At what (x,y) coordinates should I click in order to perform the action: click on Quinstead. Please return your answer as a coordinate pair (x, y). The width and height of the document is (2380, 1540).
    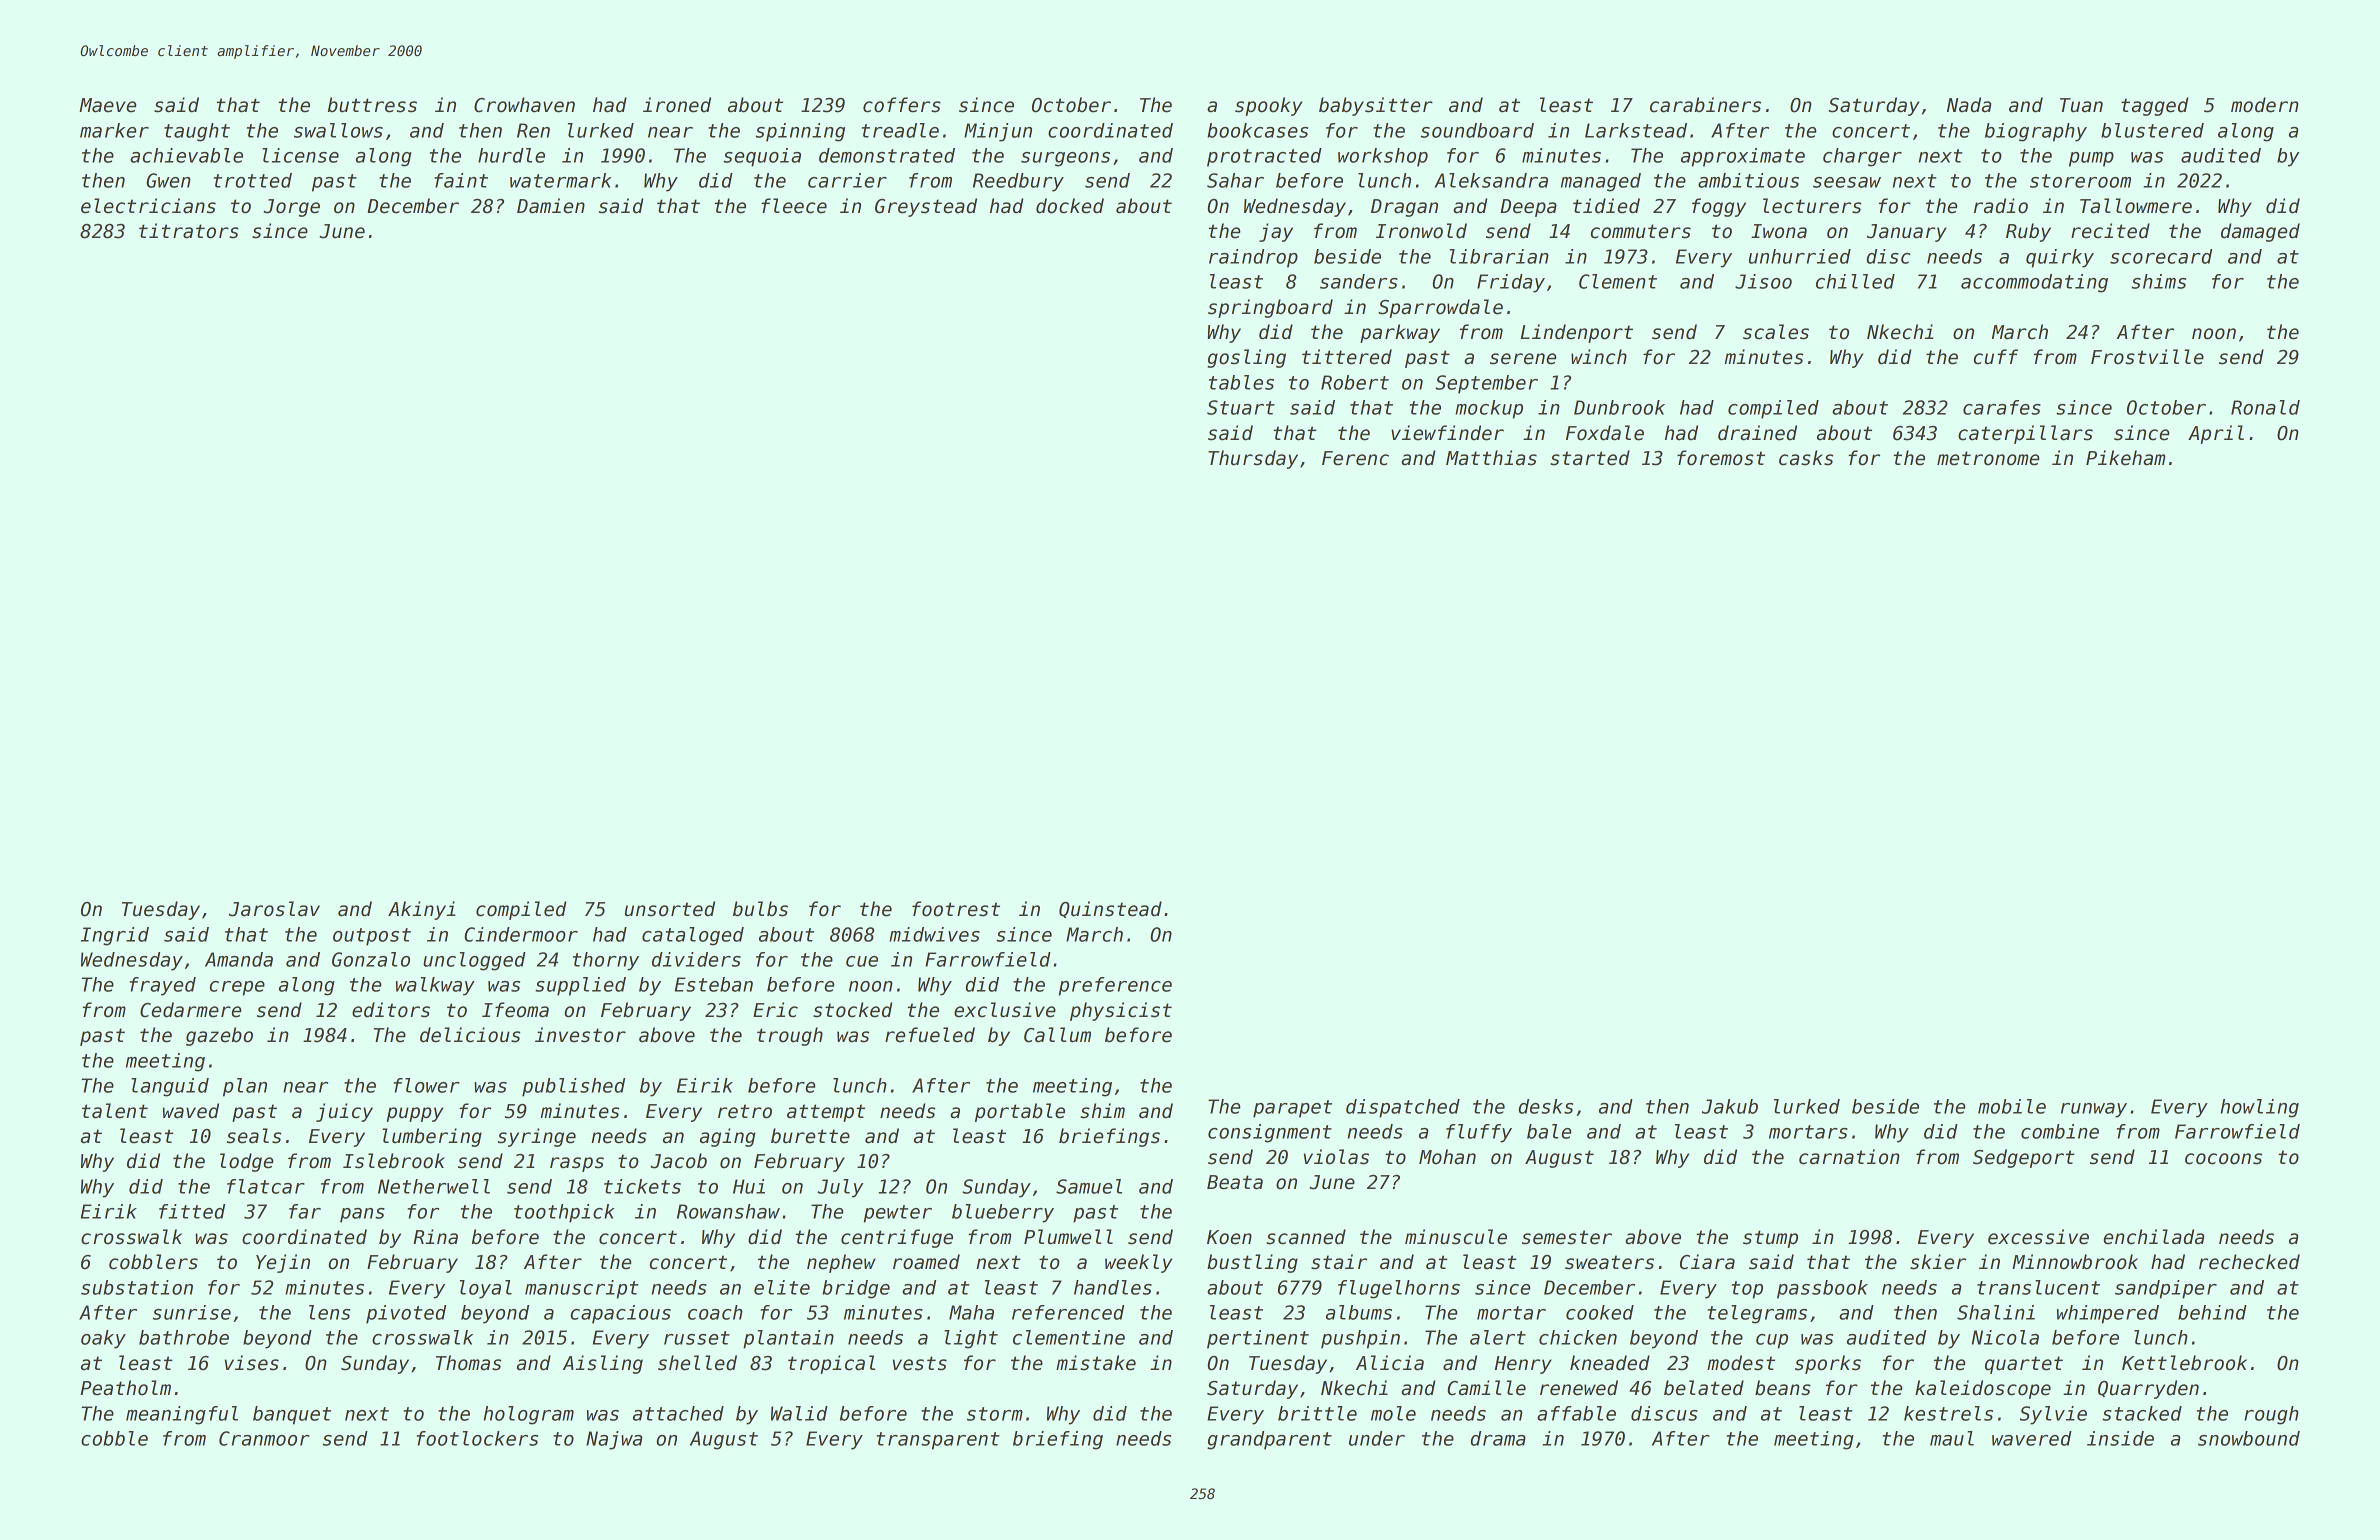
    Looking at the image, I should click on (1110, 909).
